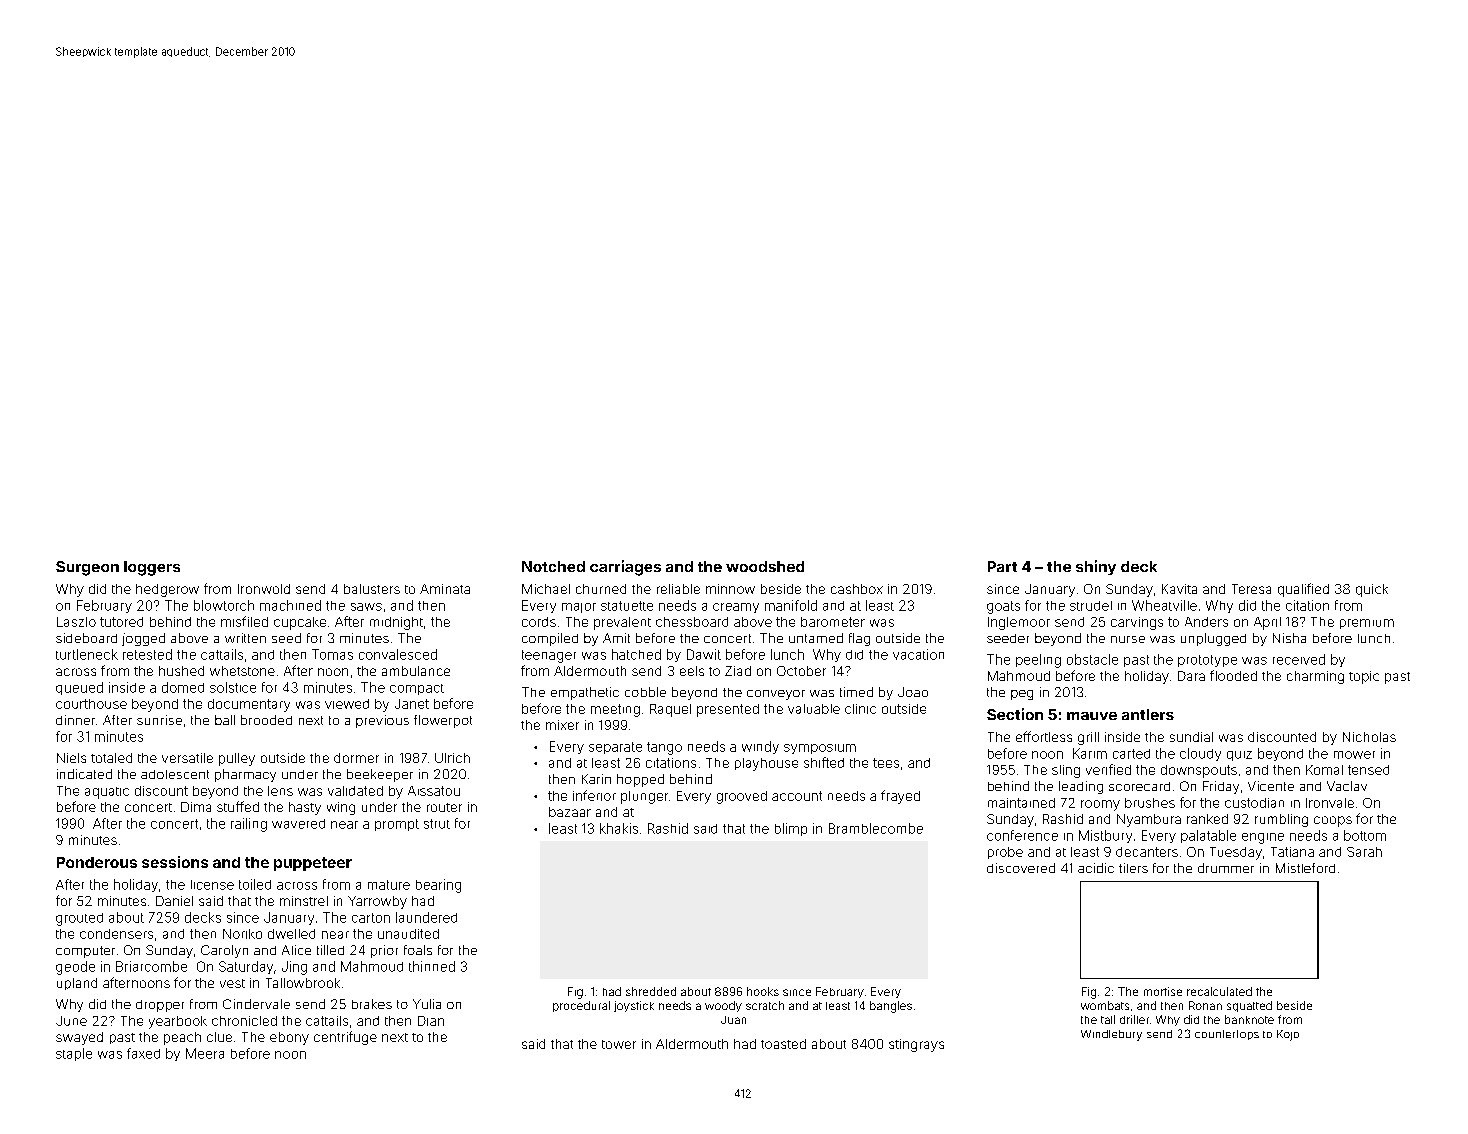 Image resolution: width=1468 pixels, height=1134 pixels. What do you see at coordinates (570, 812) in the image?
I see `bazaar` at bounding box center [570, 812].
